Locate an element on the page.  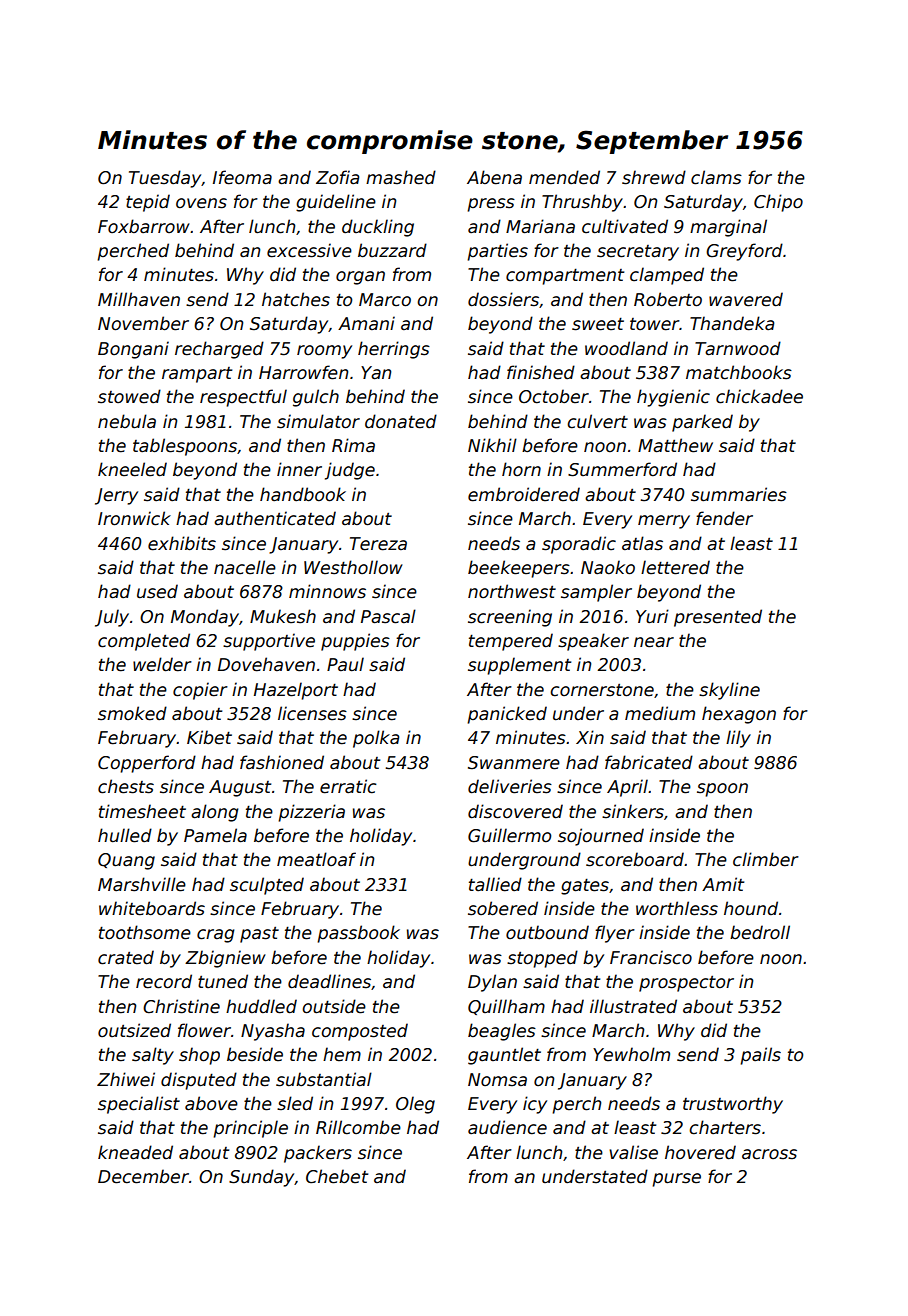
polka is located at coordinates (376, 739).
